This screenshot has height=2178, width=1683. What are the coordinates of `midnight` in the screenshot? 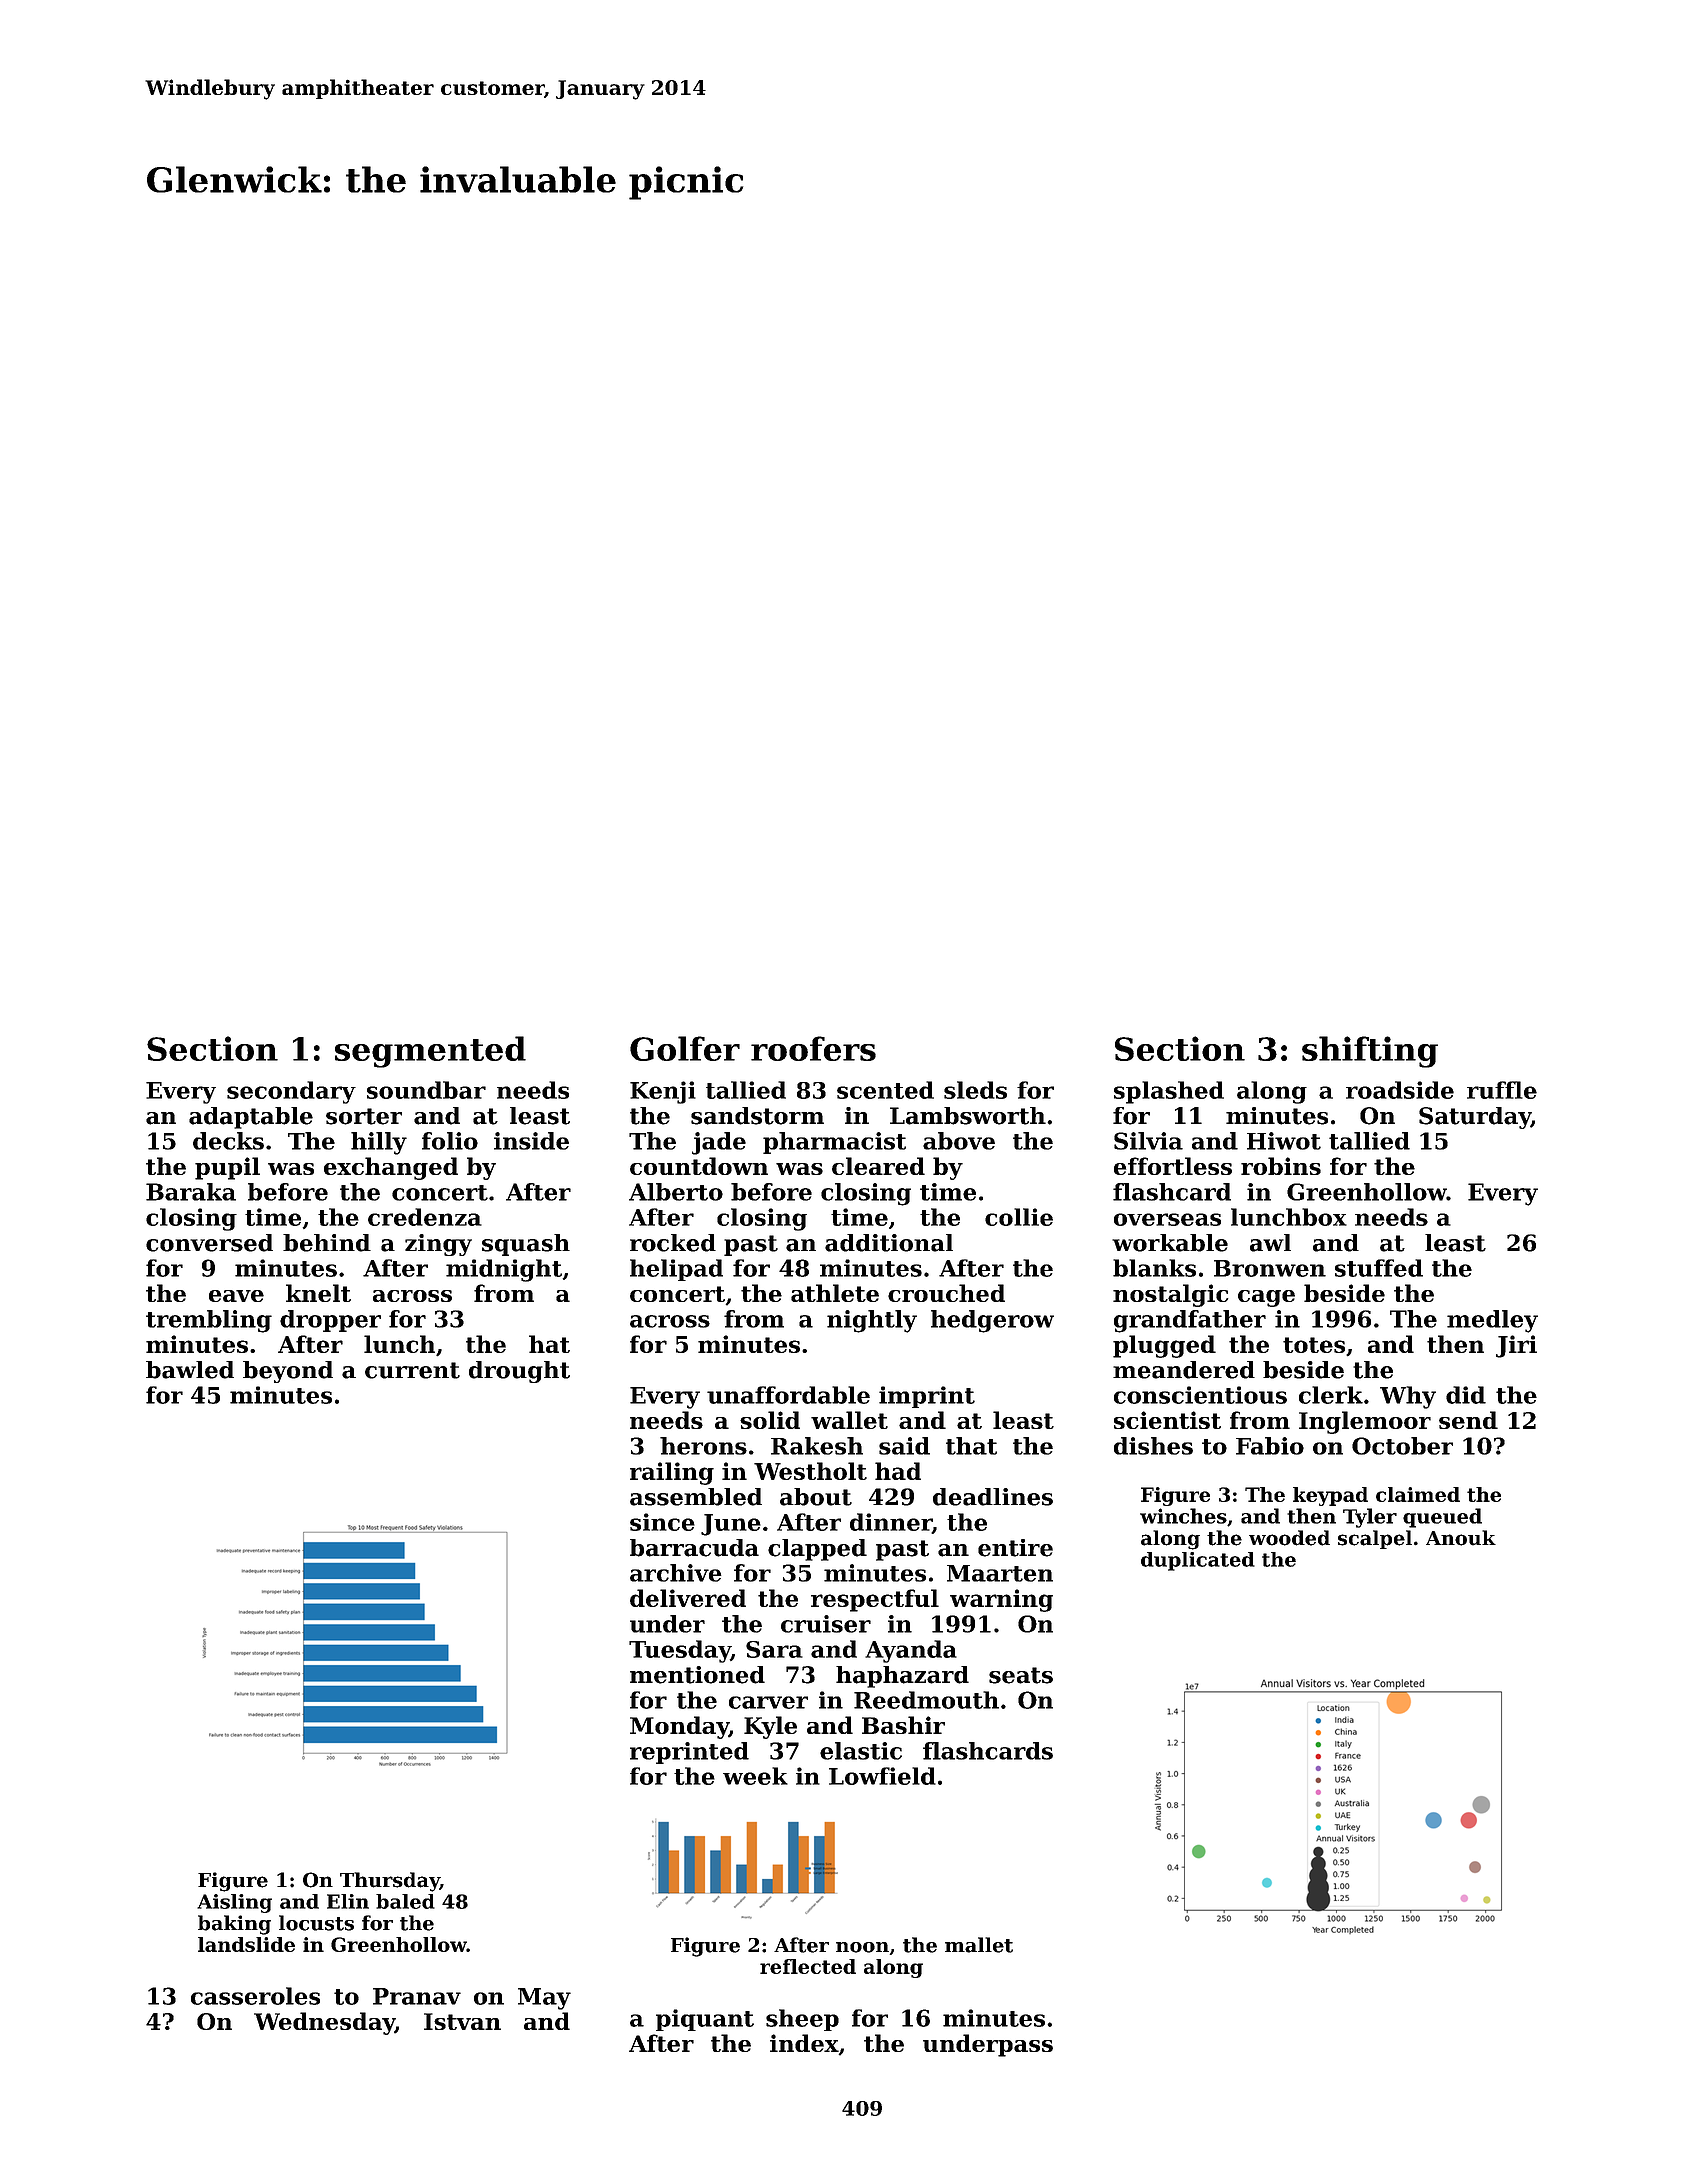 It's located at (504, 1270).
